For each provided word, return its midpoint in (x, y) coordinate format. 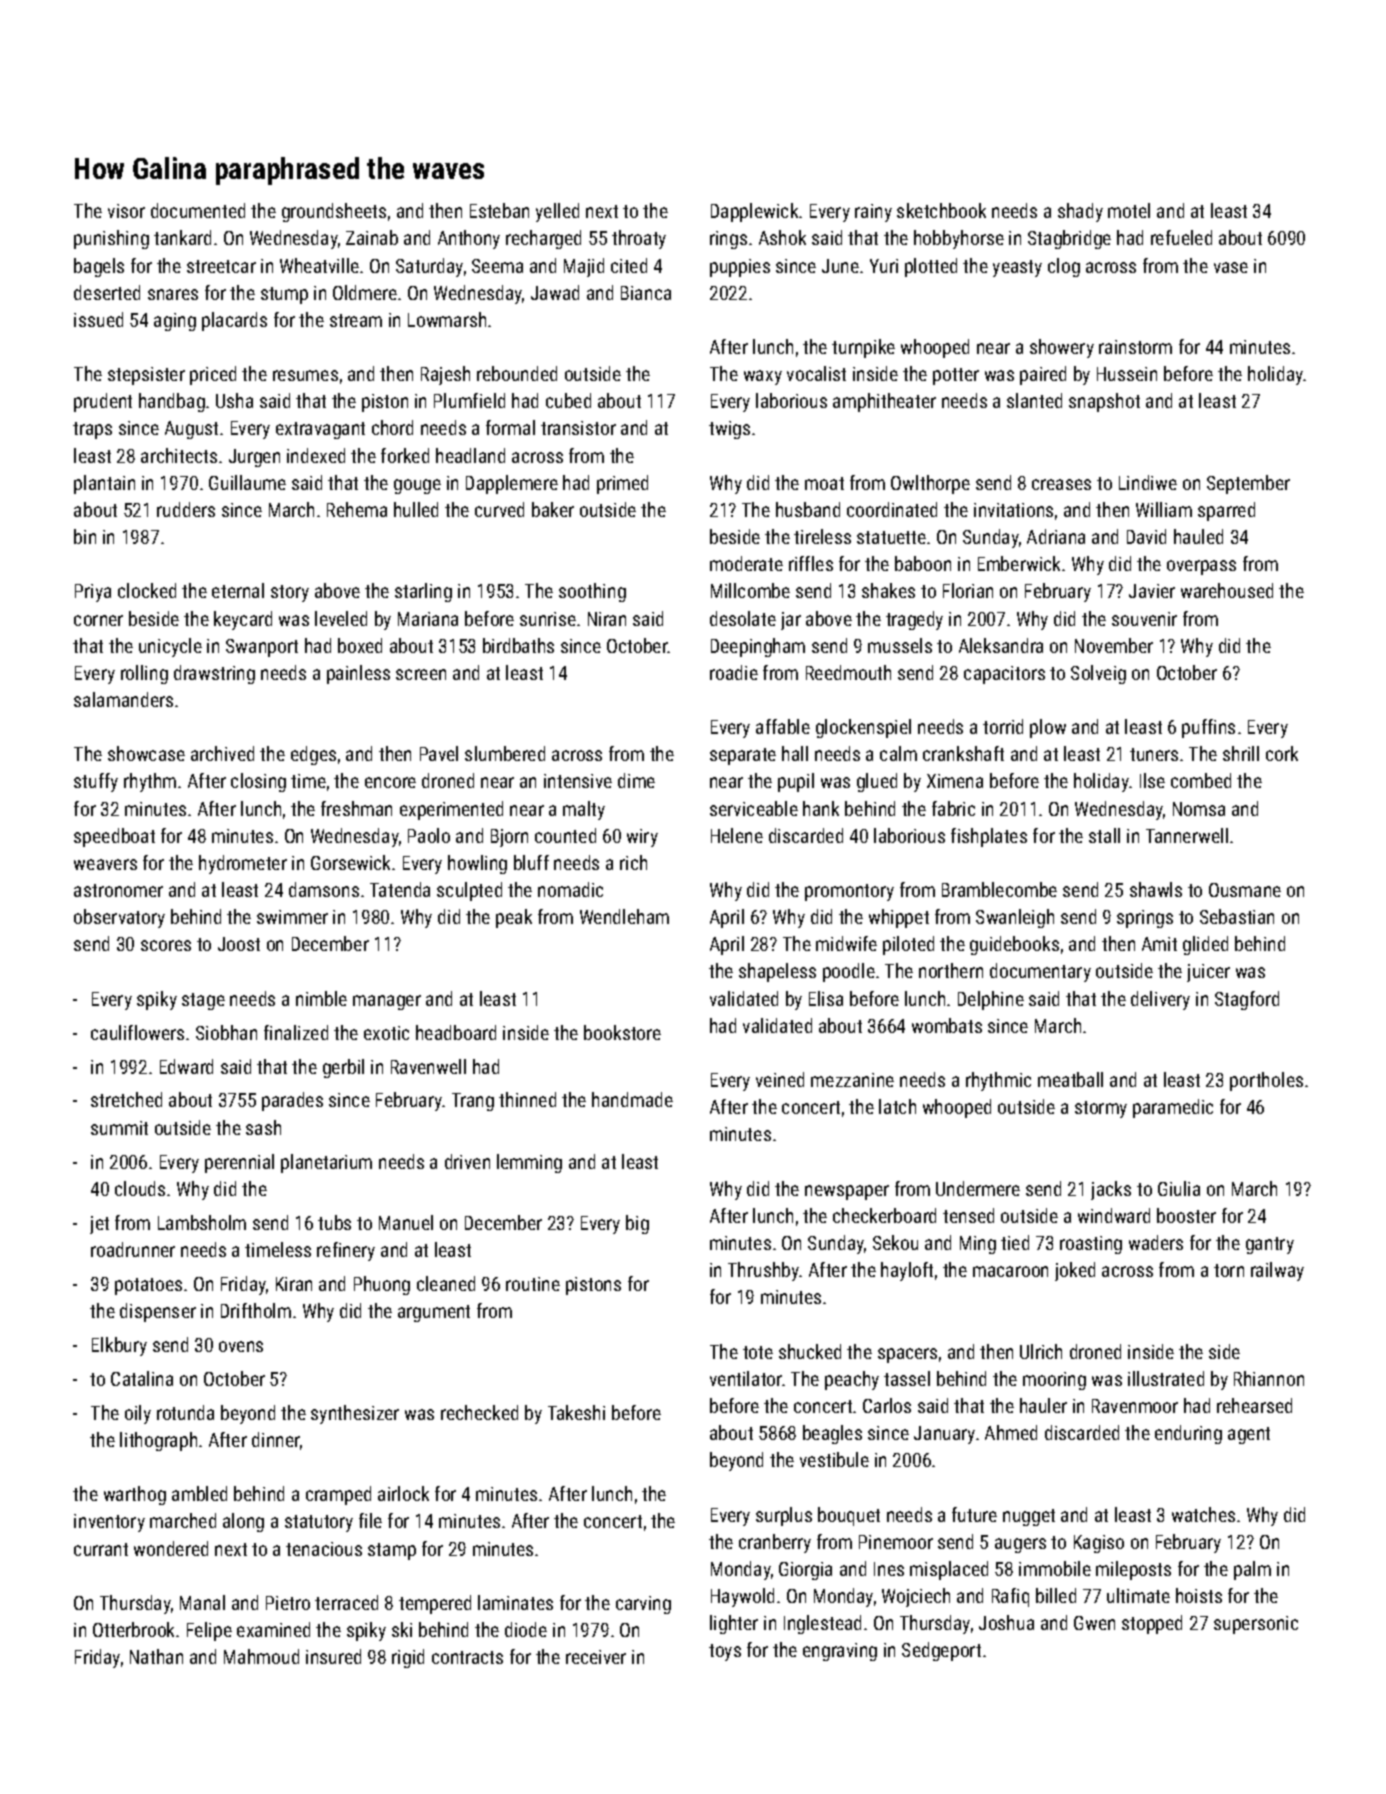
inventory (109, 1523)
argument (434, 1313)
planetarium (326, 1163)
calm (898, 753)
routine (533, 1284)
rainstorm (1135, 347)
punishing (111, 239)
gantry (1270, 1245)
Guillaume (247, 482)
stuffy (96, 782)
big (637, 1224)
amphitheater (884, 402)
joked (1075, 1271)
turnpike (863, 348)
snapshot (1104, 402)
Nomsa (1199, 809)
